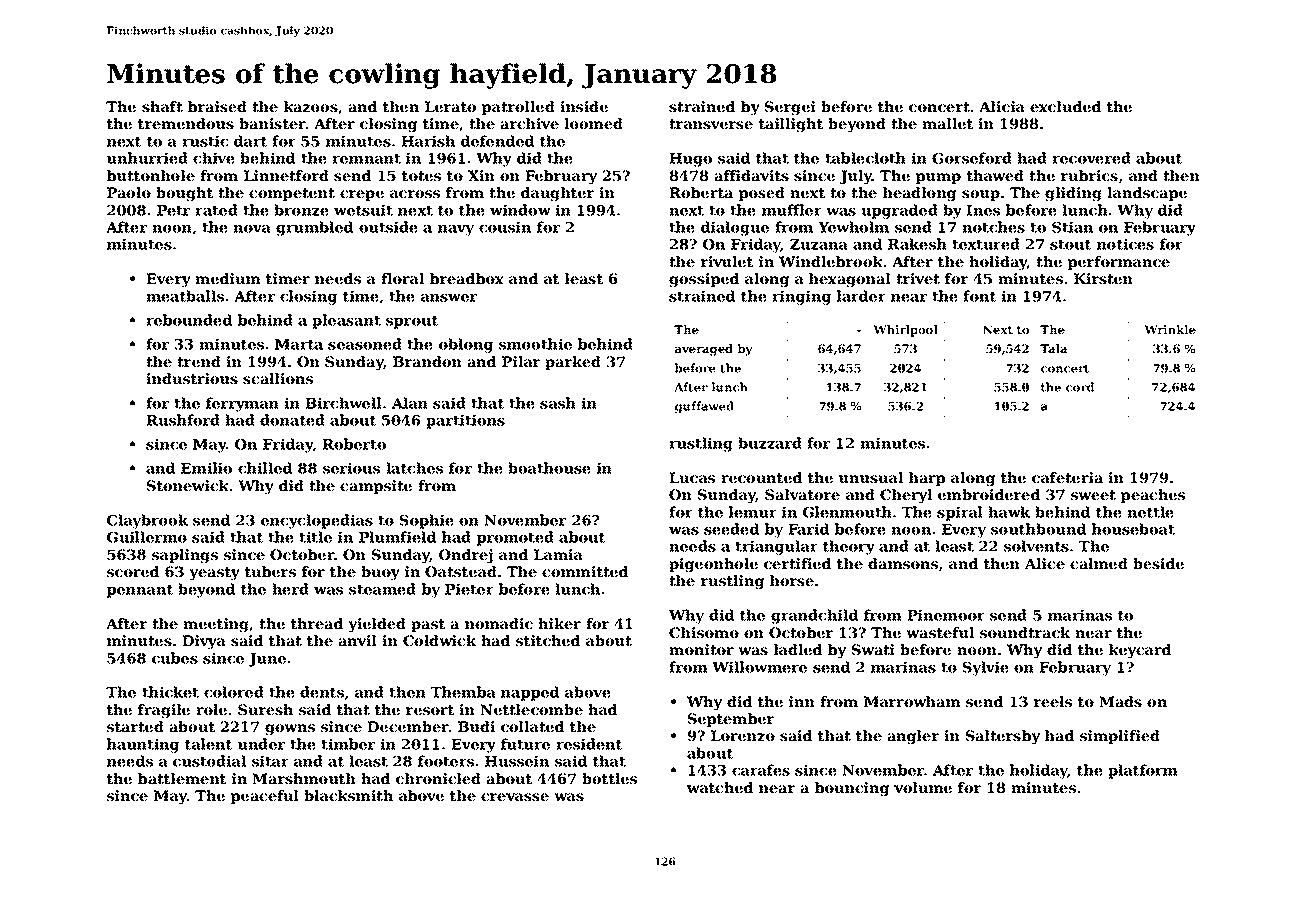  I want to click on bouncing, so click(852, 789).
